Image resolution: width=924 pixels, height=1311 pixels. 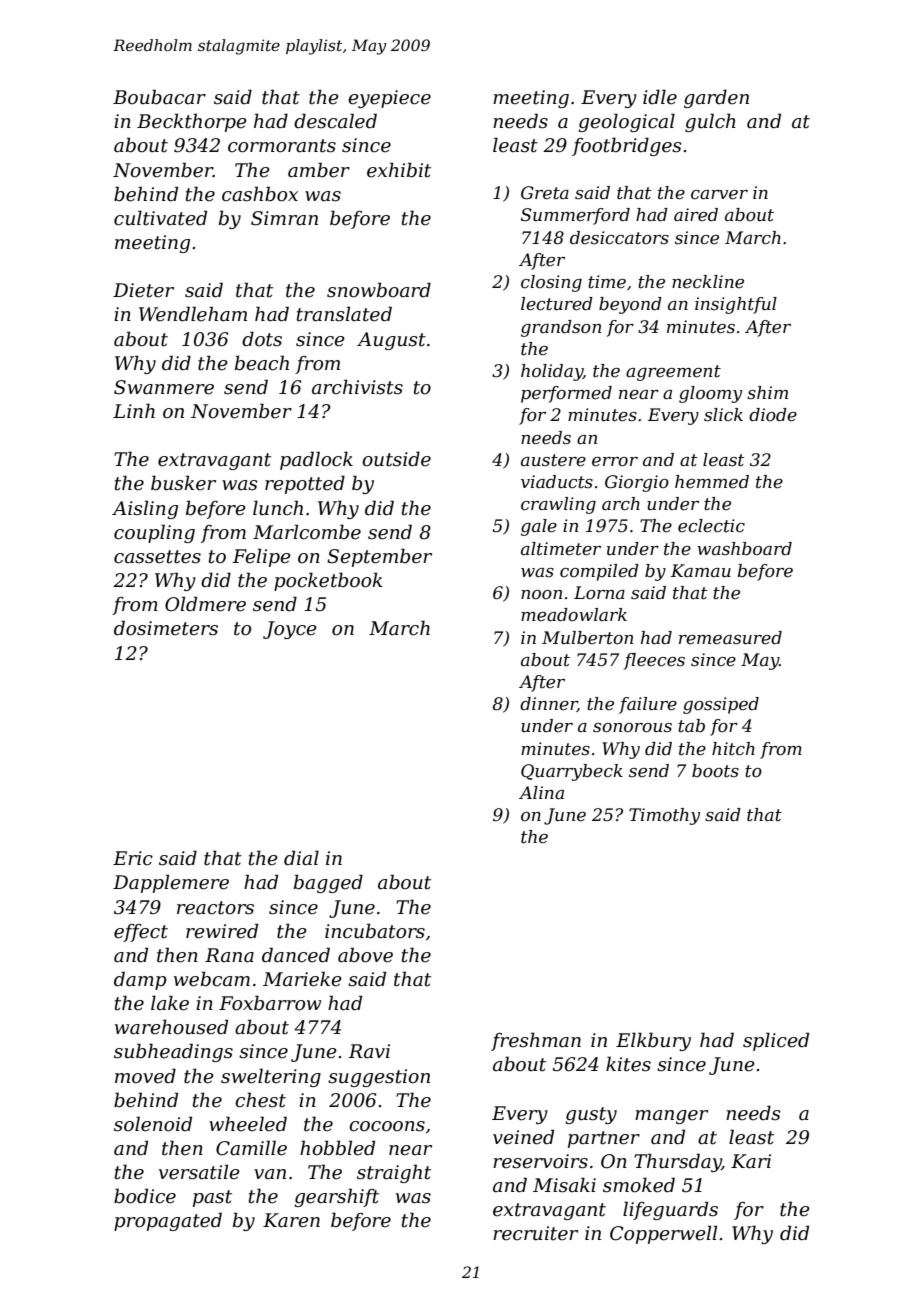 I want to click on cassettes, so click(x=157, y=557).
